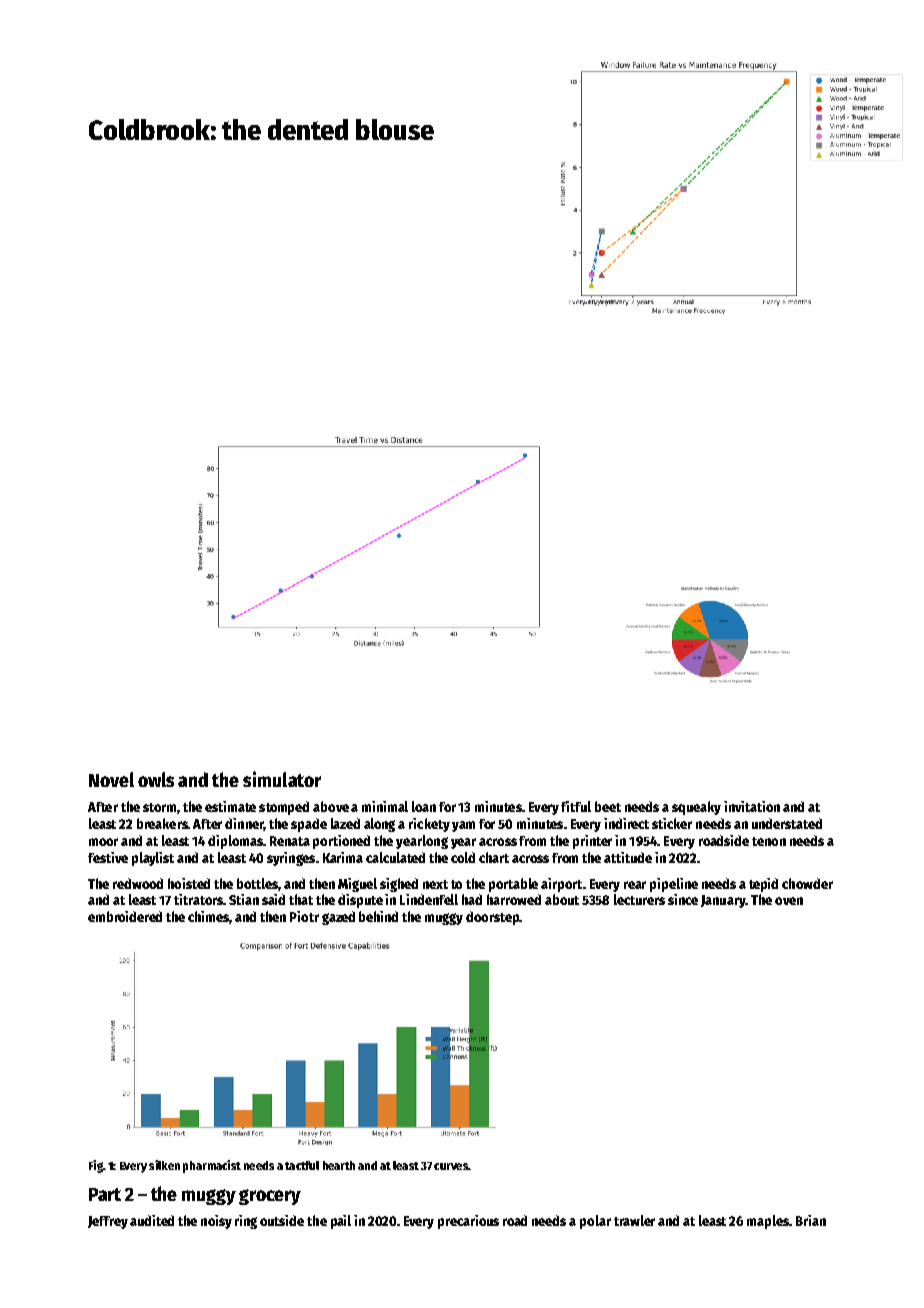 The width and height of the screenshot is (924, 1308). Describe the element at coordinates (282, 1220) in the screenshot. I see `outside` at that location.
